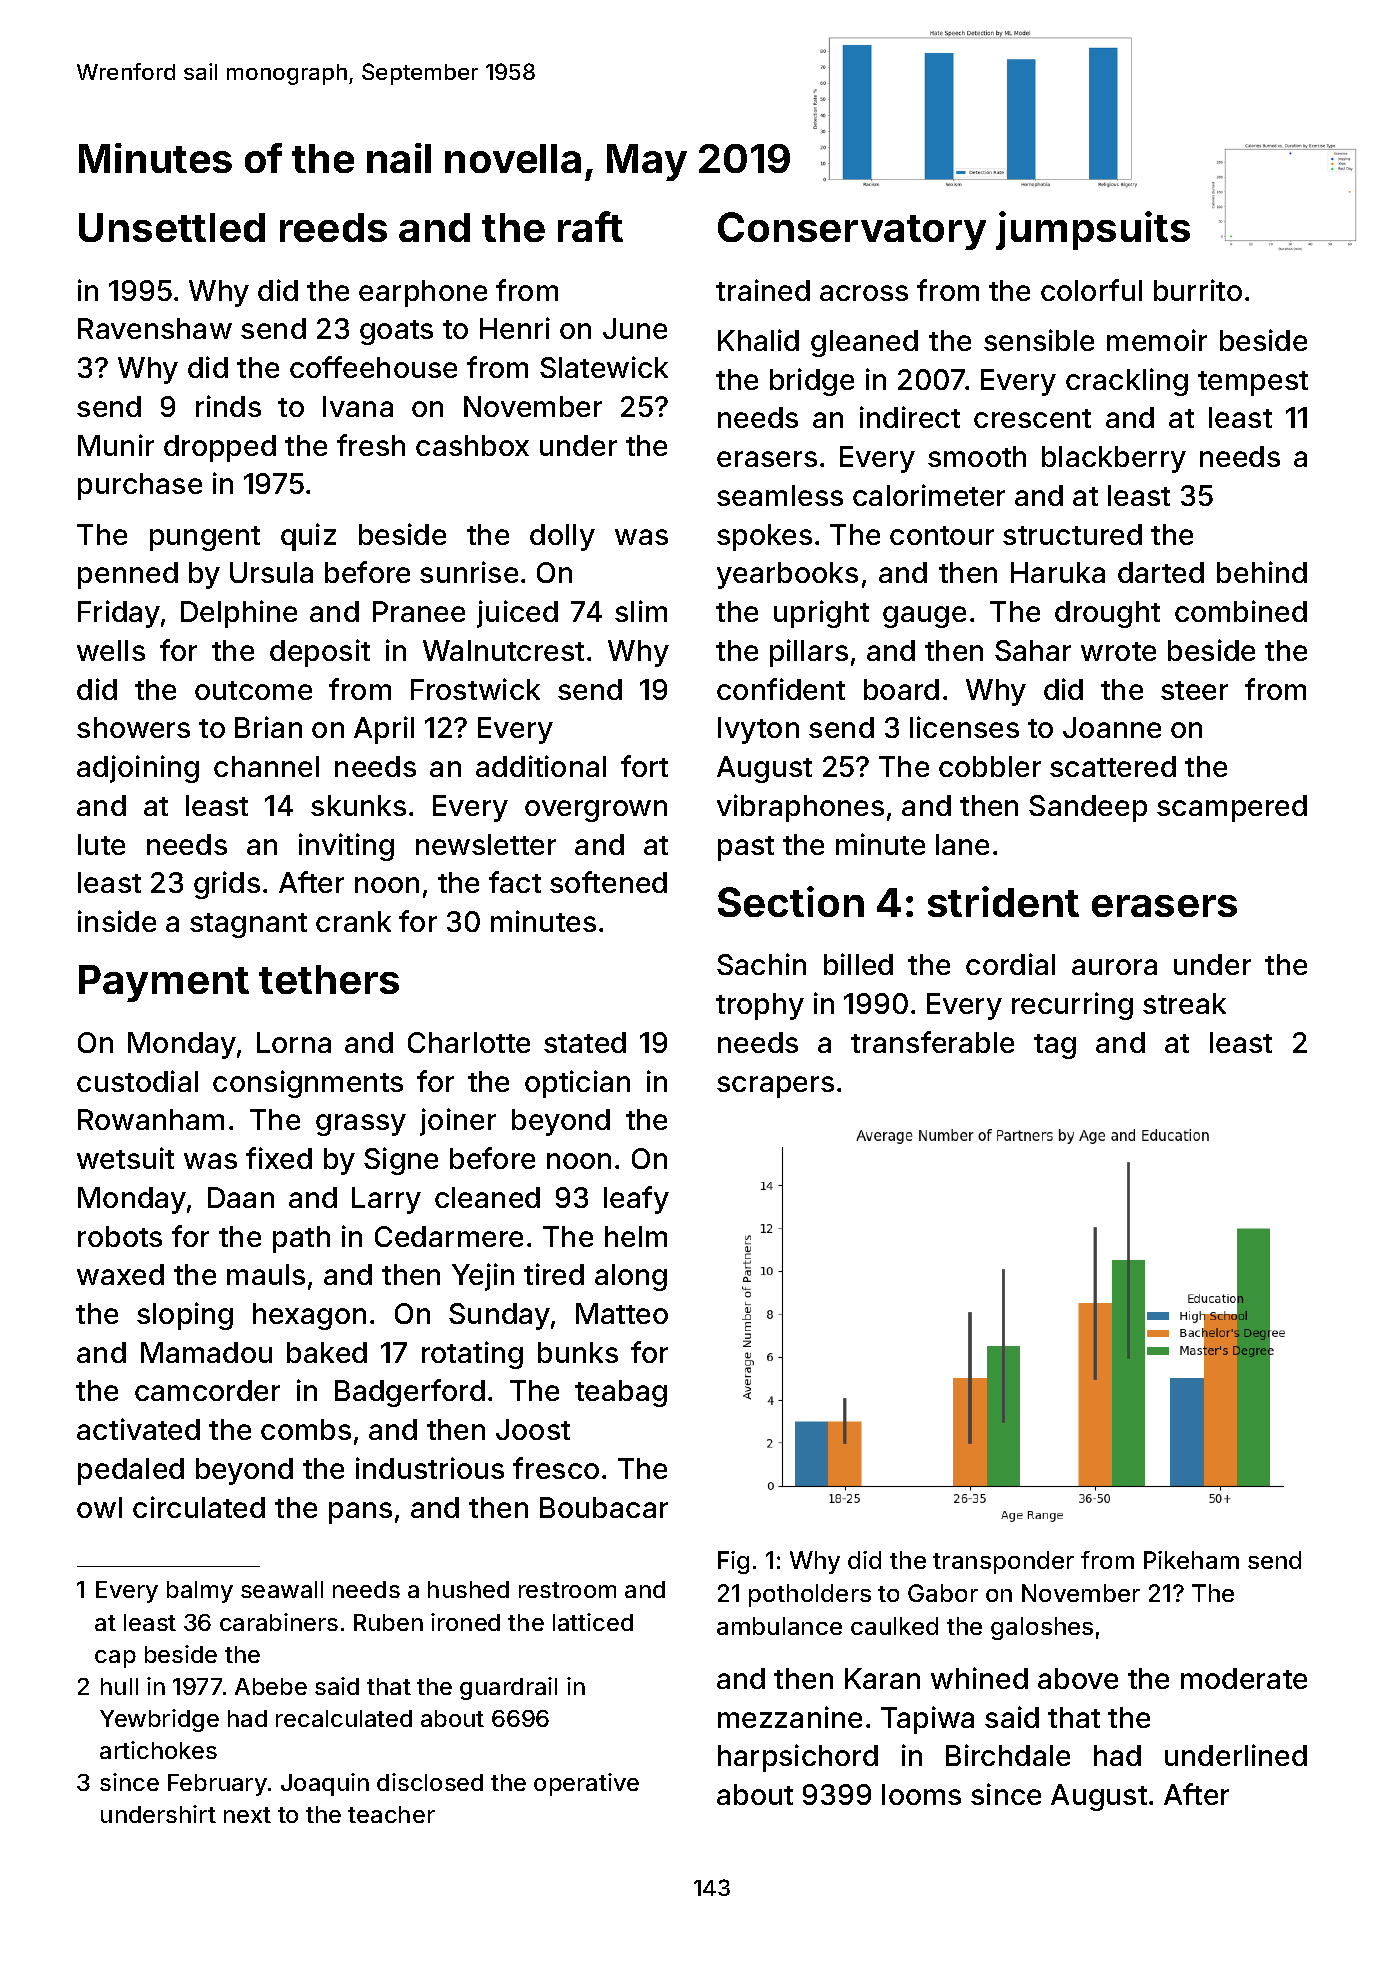  What do you see at coordinates (430, 1782) in the page?
I see `disclosed` at bounding box center [430, 1782].
